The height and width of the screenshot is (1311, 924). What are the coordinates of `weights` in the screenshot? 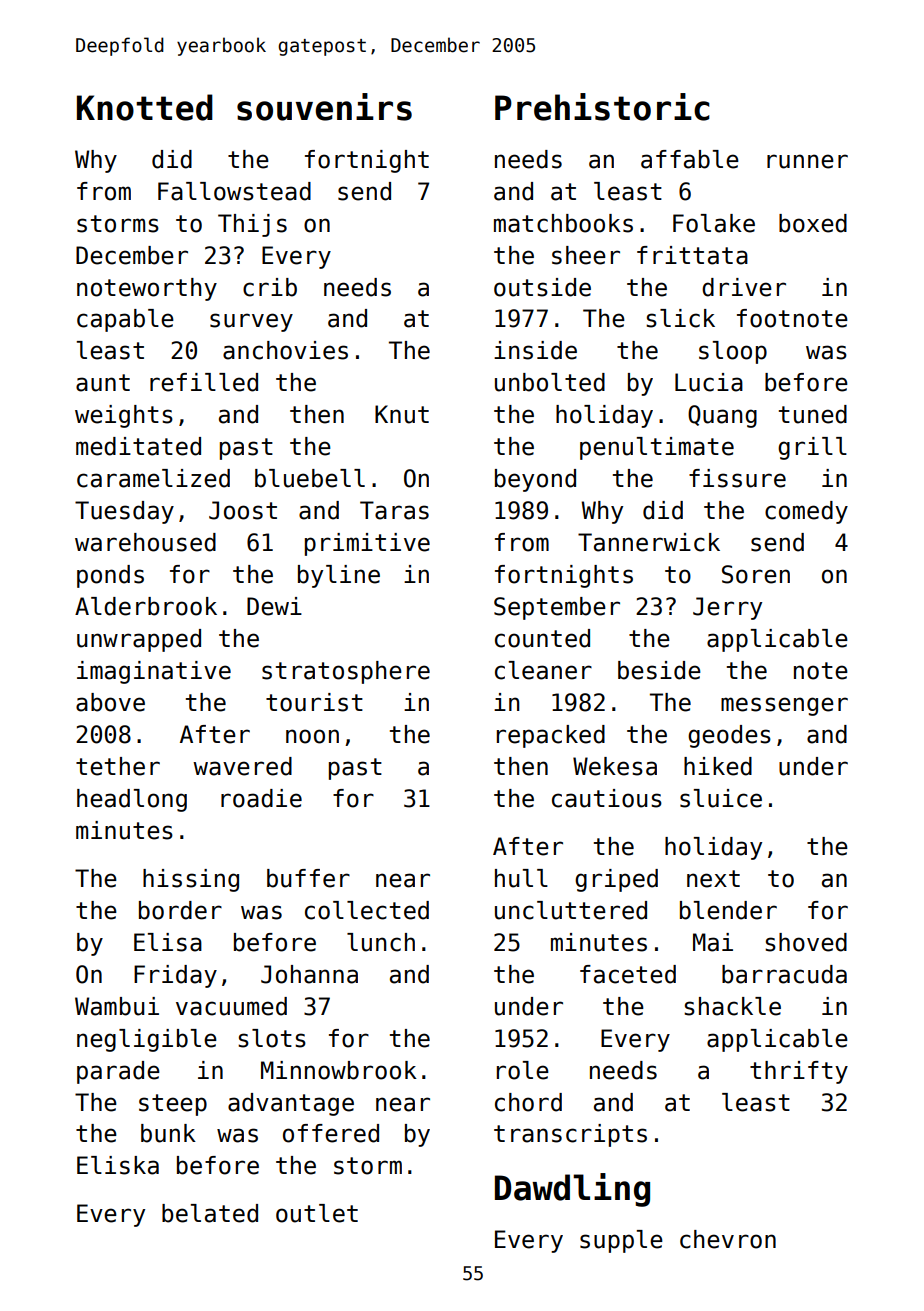 It's located at (124, 416).
